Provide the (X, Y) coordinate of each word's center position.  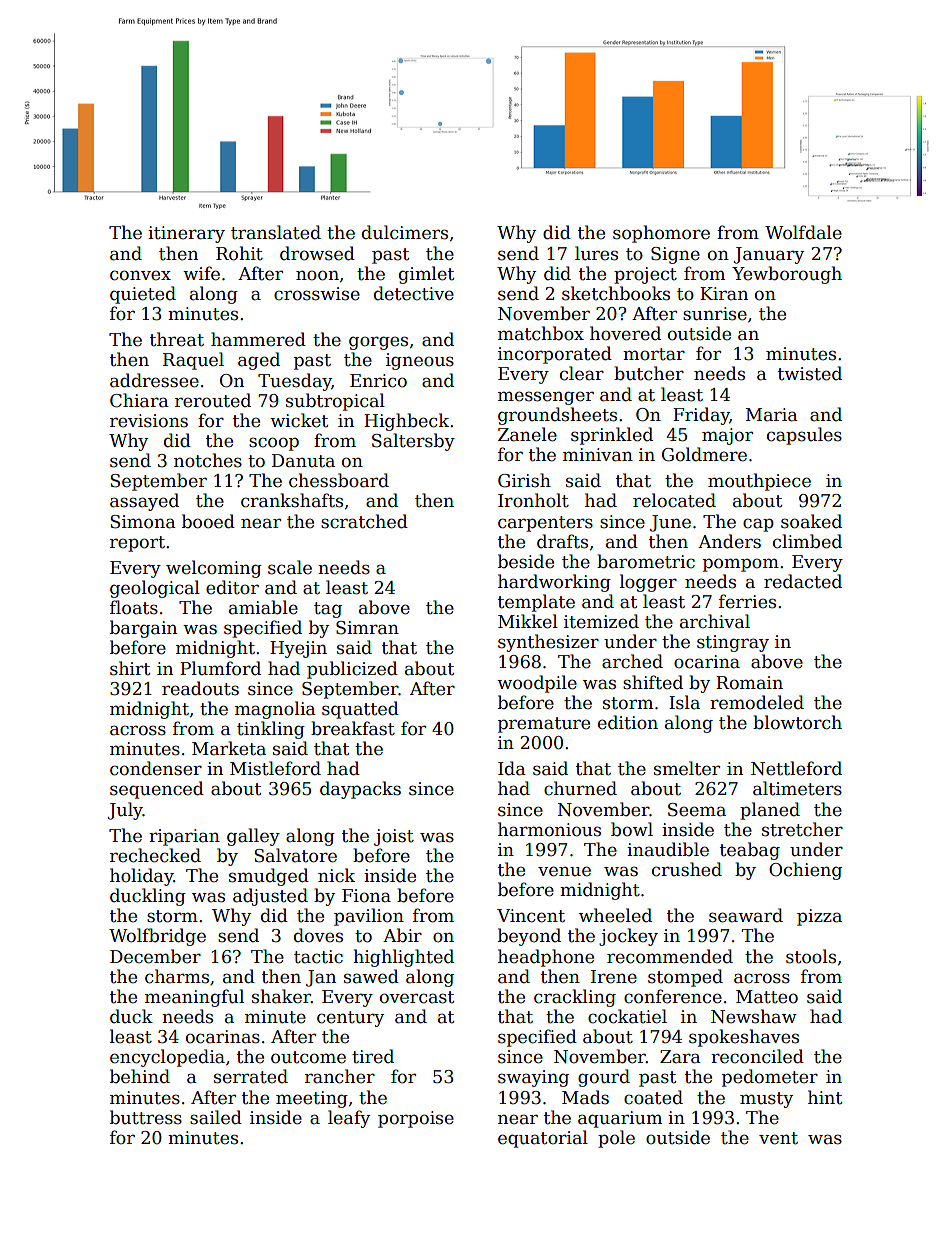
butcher (649, 373)
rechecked (155, 855)
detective (414, 293)
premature (544, 725)
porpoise (416, 1119)
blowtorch (797, 722)
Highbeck (406, 422)
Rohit (239, 253)
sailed (216, 1117)
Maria (772, 415)
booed (208, 521)
